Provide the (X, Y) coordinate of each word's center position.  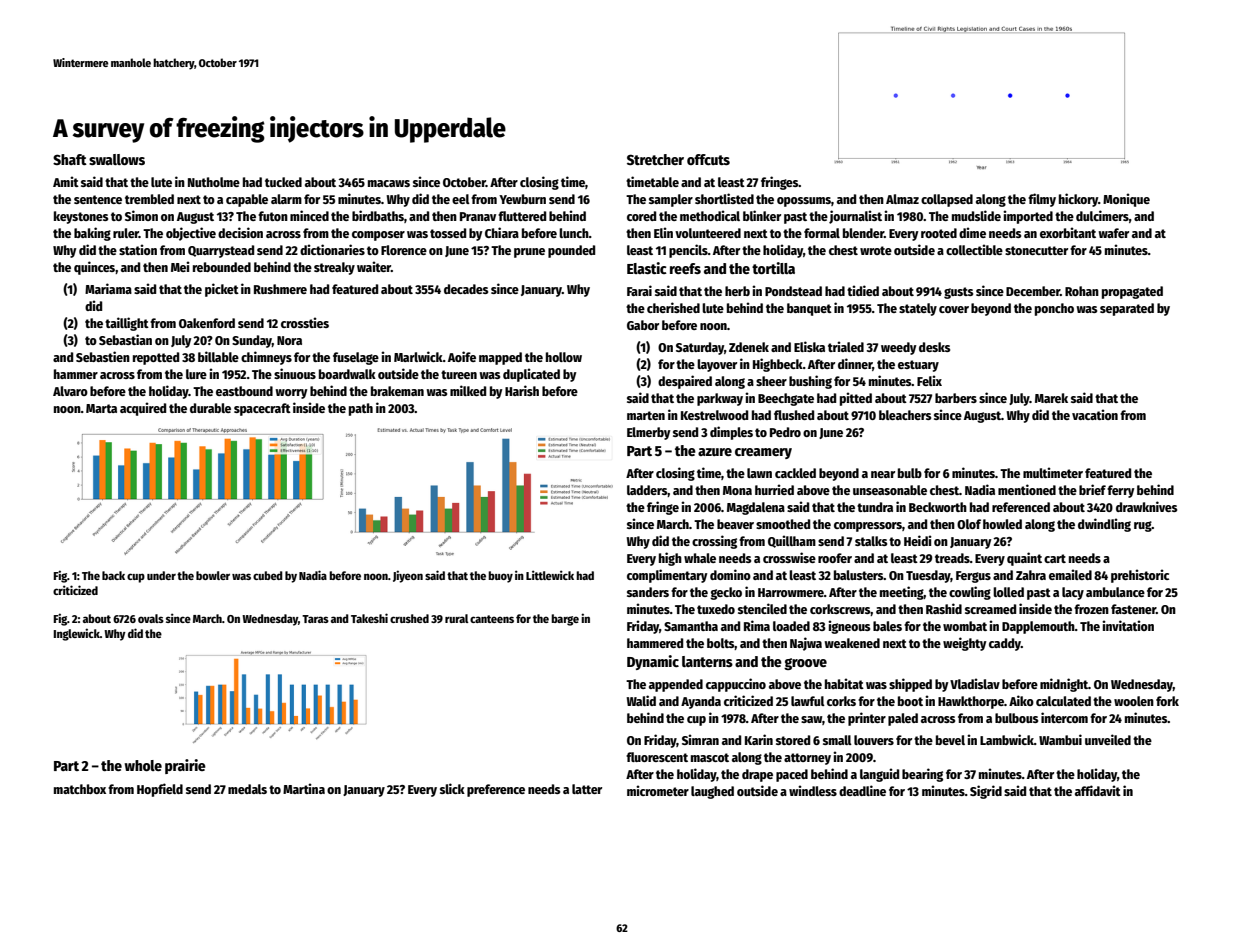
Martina (304, 788)
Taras (315, 619)
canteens (492, 619)
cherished (673, 307)
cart (1055, 558)
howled (1002, 524)
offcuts (708, 159)
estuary (918, 366)
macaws (389, 183)
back (113, 575)
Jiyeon (408, 576)
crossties (305, 322)
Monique (1126, 200)
